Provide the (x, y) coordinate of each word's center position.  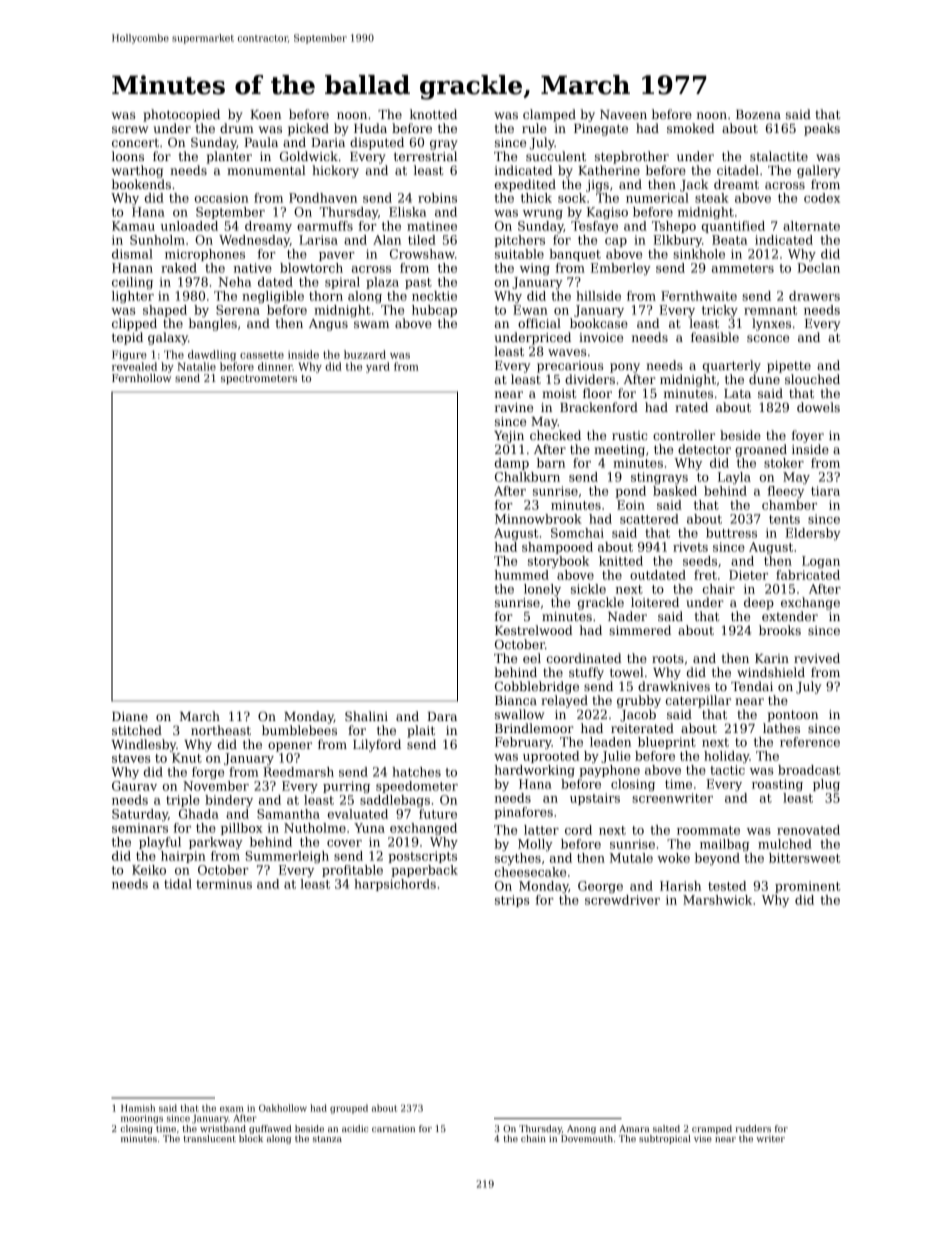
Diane (130, 716)
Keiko (149, 870)
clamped (549, 115)
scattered (649, 519)
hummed (522, 575)
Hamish (138, 1108)
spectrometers (259, 379)
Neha (235, 282)
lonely (542, 590)
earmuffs (325, 226)
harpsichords (395, 885)
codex (822, 198)
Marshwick (717, 900)
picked (308, 129)
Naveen (623, 114)
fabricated (808, 575)
